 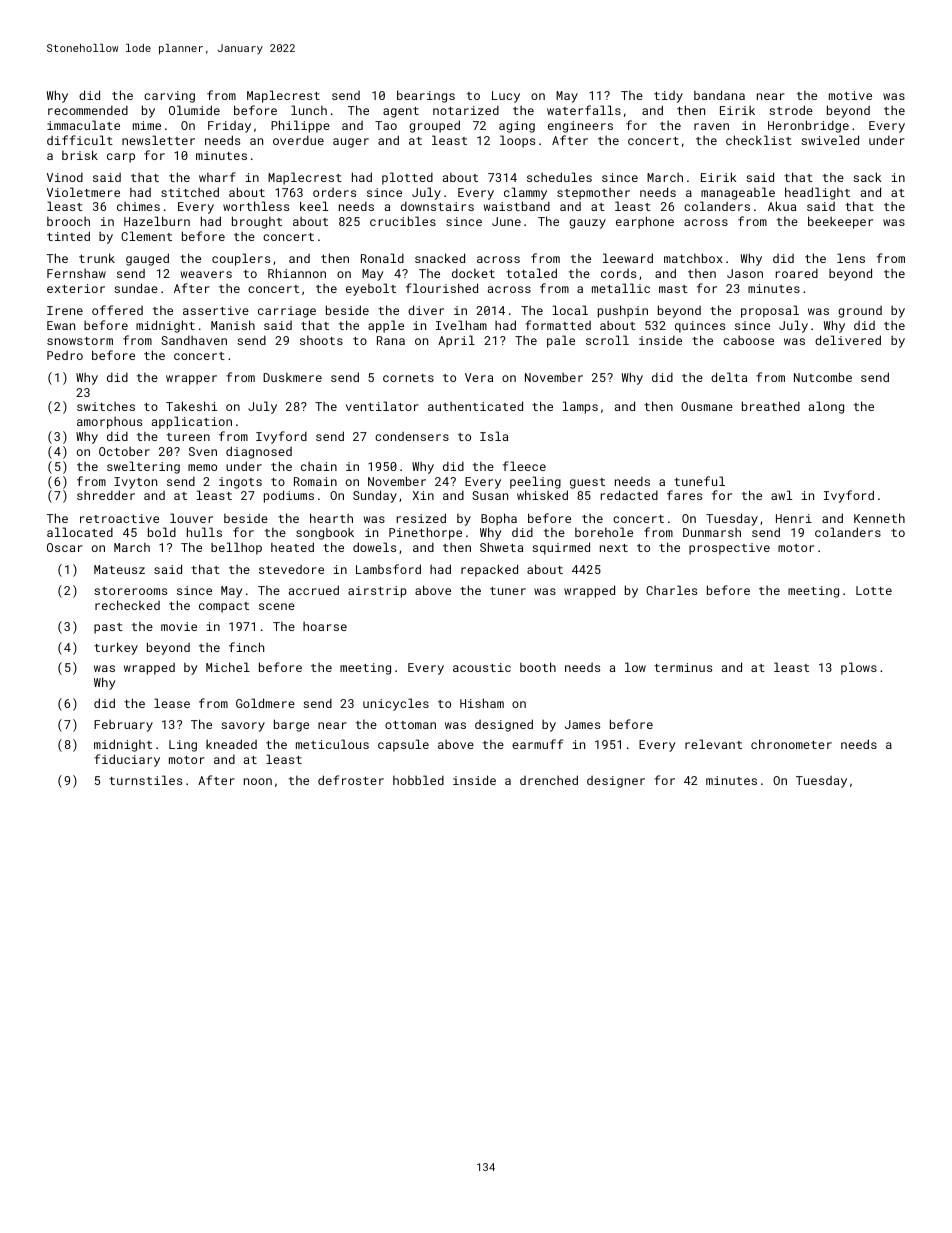 What do you see at coordinates (314, 590) in the document?
I see `accrued` at bounding box center [314, 590].
